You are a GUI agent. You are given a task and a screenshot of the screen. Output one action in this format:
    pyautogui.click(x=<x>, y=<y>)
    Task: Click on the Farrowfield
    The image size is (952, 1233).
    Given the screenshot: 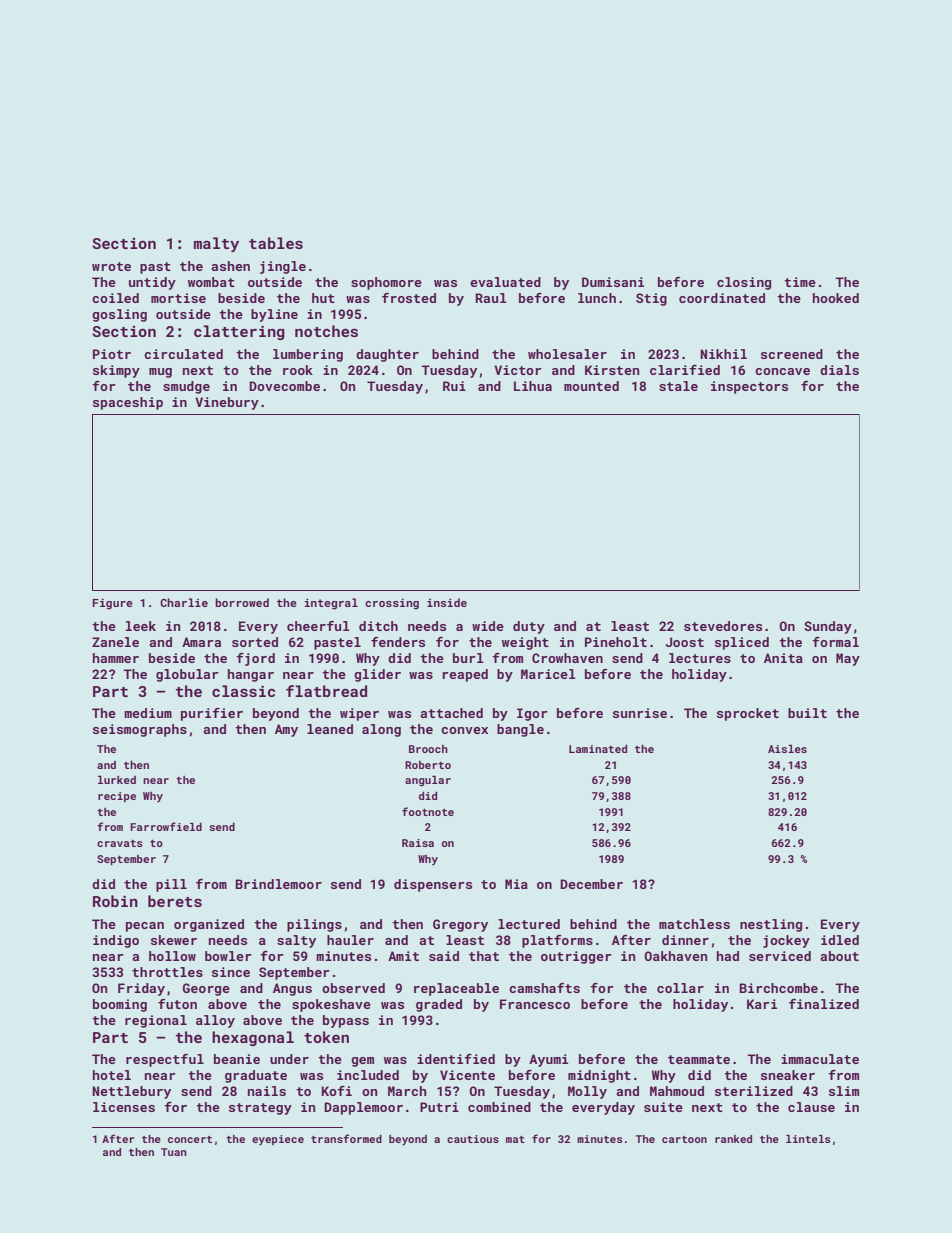 What is the action you would take?
    pyautogui.click(x=166, y=826)
